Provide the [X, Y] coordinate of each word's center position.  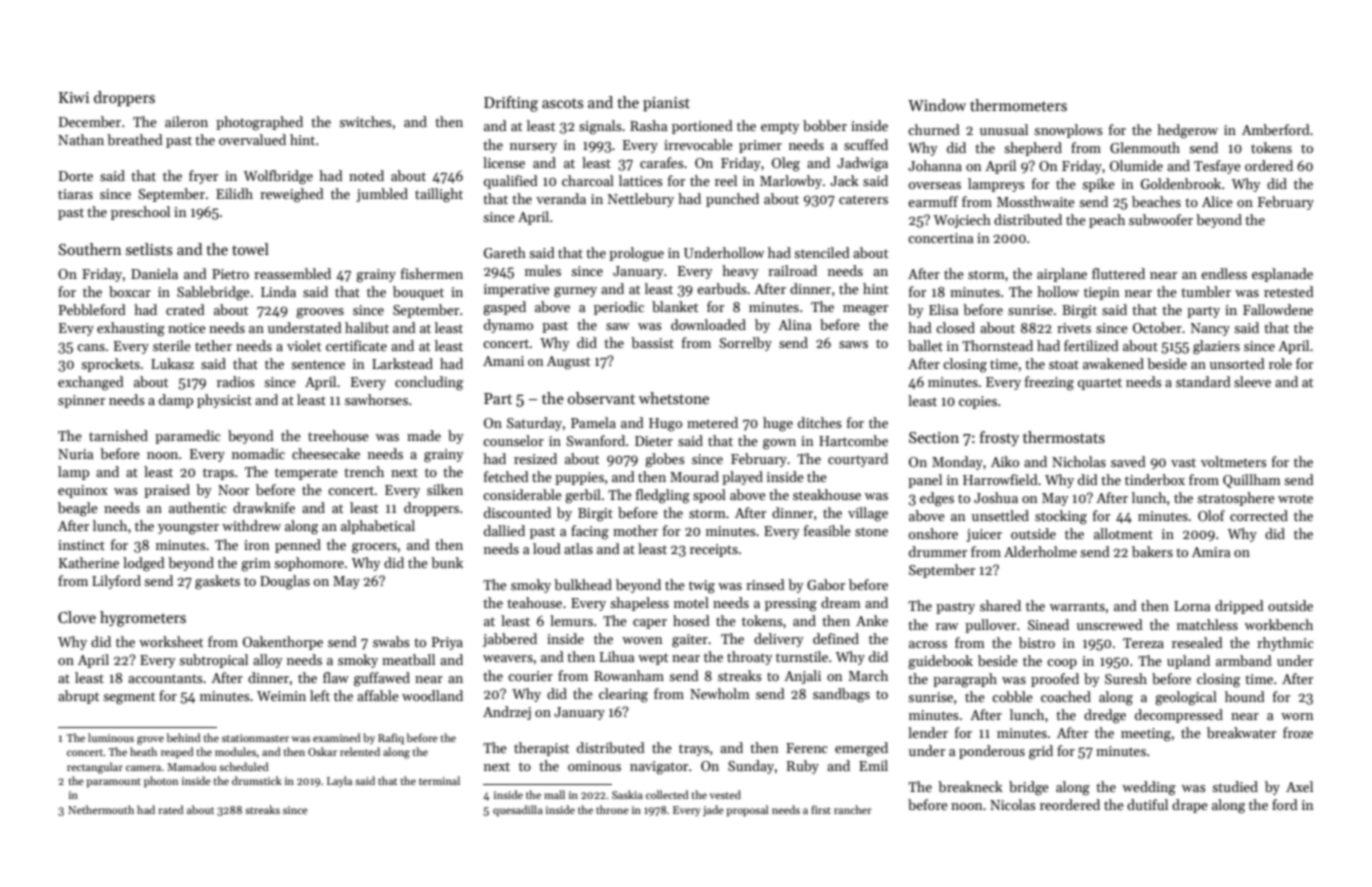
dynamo [508, 326]
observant [601, 398]
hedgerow [1187, 131]
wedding [1149, 788]
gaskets [217, 582]
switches [365, 121]
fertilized [1091, 345]
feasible [827, 530]
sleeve [1252, 381]
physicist [224, 401]
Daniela [154, 273]
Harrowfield [1000, 479]
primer [760, 146]
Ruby [803, 767]
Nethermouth [101, 809]
